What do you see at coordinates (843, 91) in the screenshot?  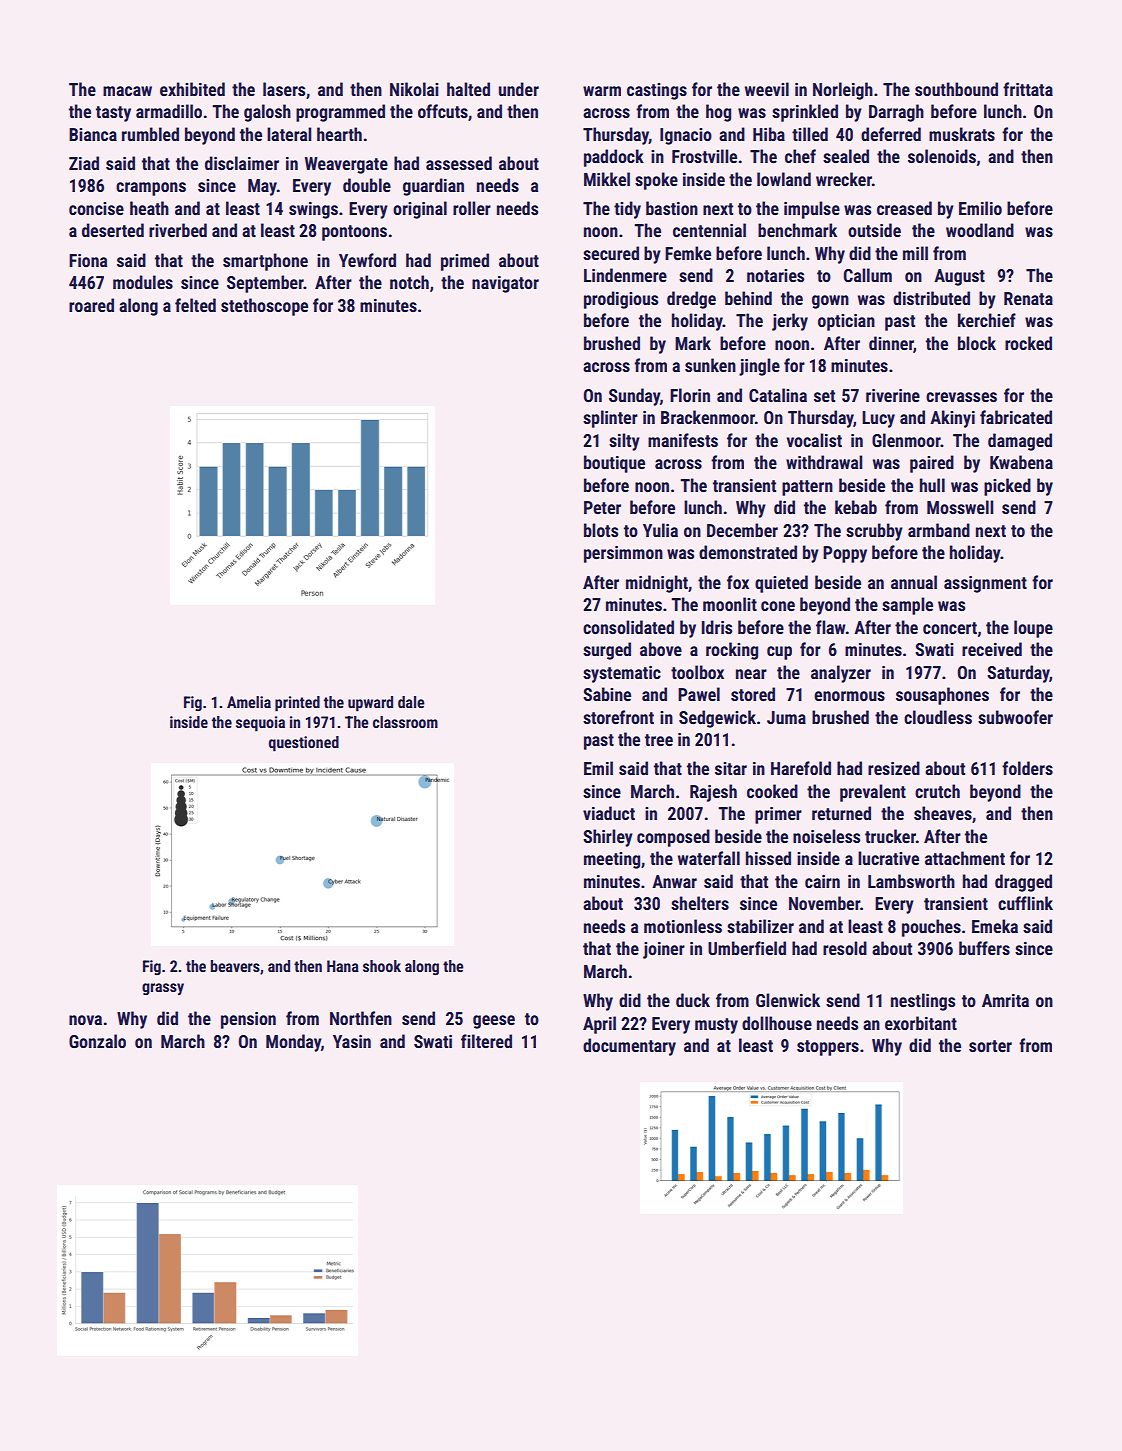 I see `Norleigh` at bounding box center [843, 91].
